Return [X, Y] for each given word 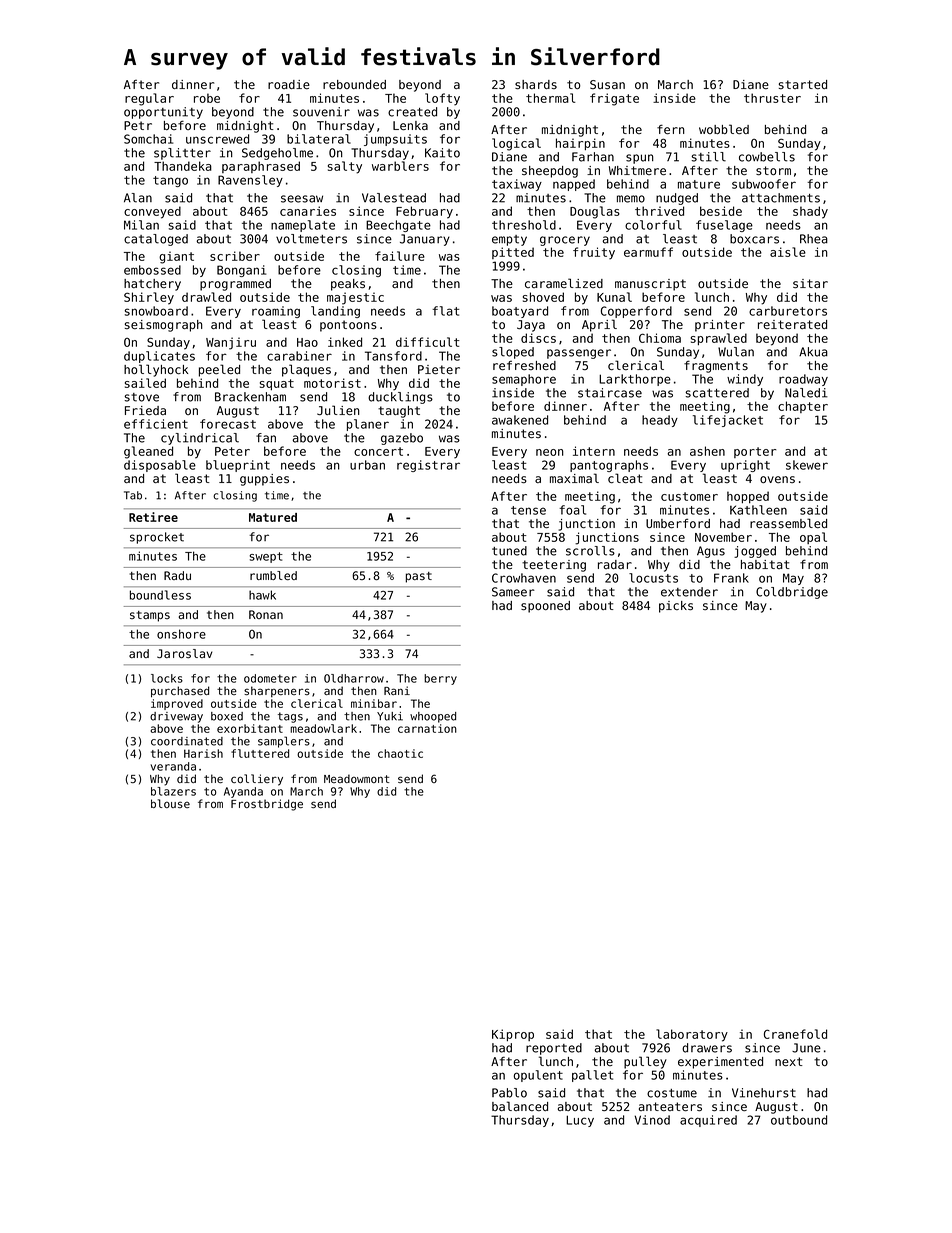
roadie [289, 84]
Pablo [509, 1093]
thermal [551, 98]
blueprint [238, 466]
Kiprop [513, 1035]
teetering [554, 566]
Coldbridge [792, 593]
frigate [614, 99]
